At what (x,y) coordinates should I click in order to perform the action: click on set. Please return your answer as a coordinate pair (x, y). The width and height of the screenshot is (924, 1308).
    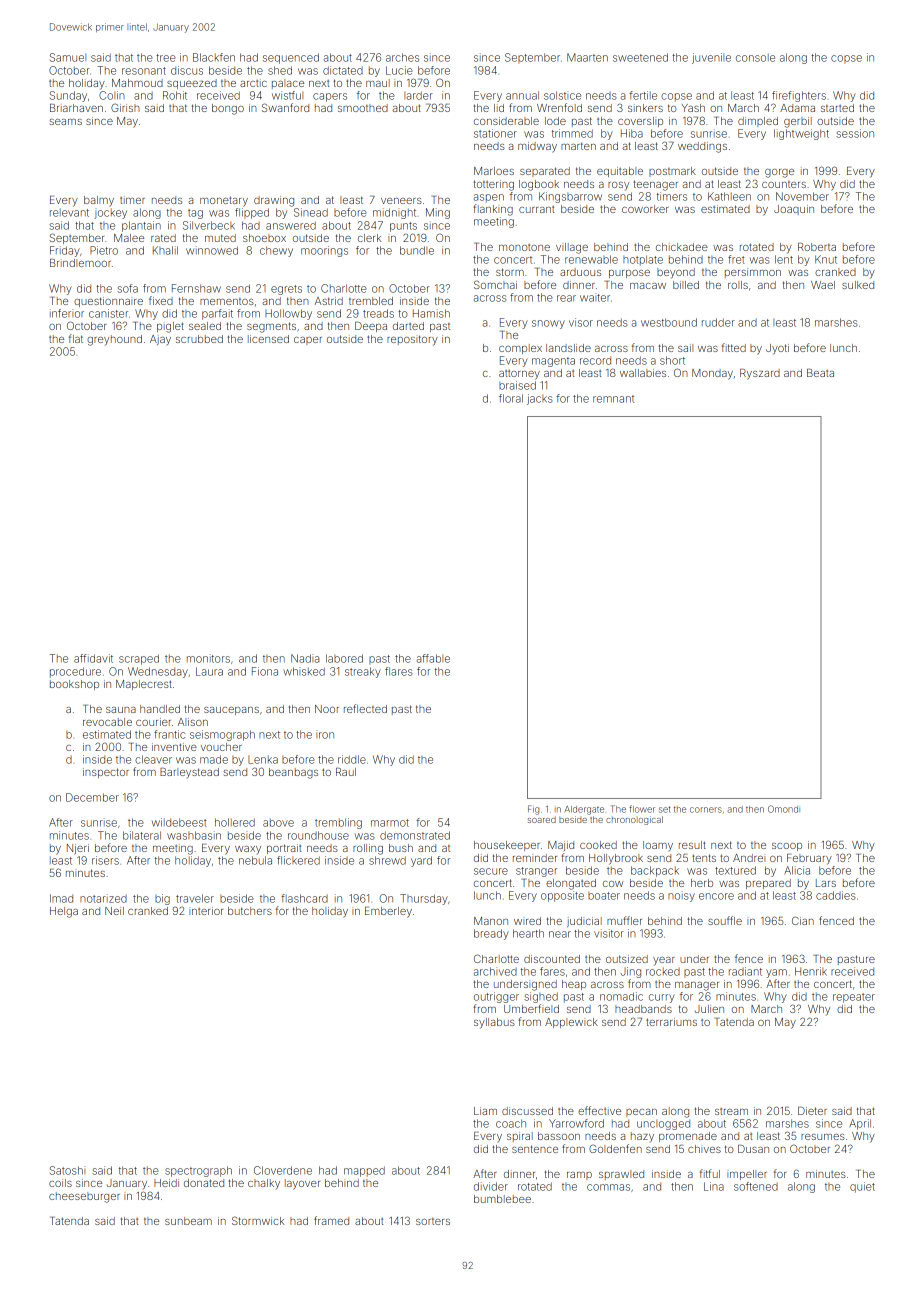
    Looking at the image, I should click on (665, 809).
